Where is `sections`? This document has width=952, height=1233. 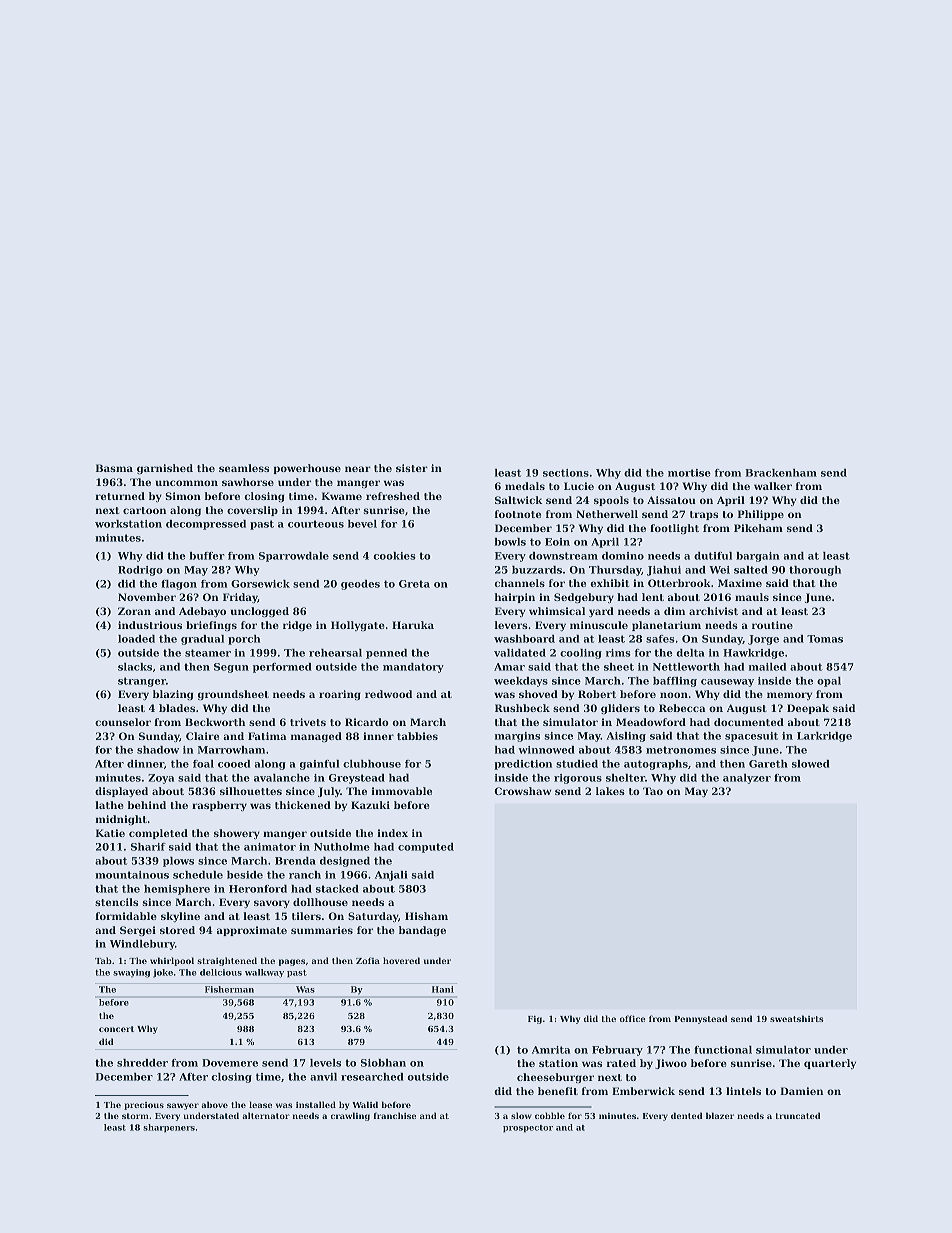
sections is located at coordinates (566, 473).
